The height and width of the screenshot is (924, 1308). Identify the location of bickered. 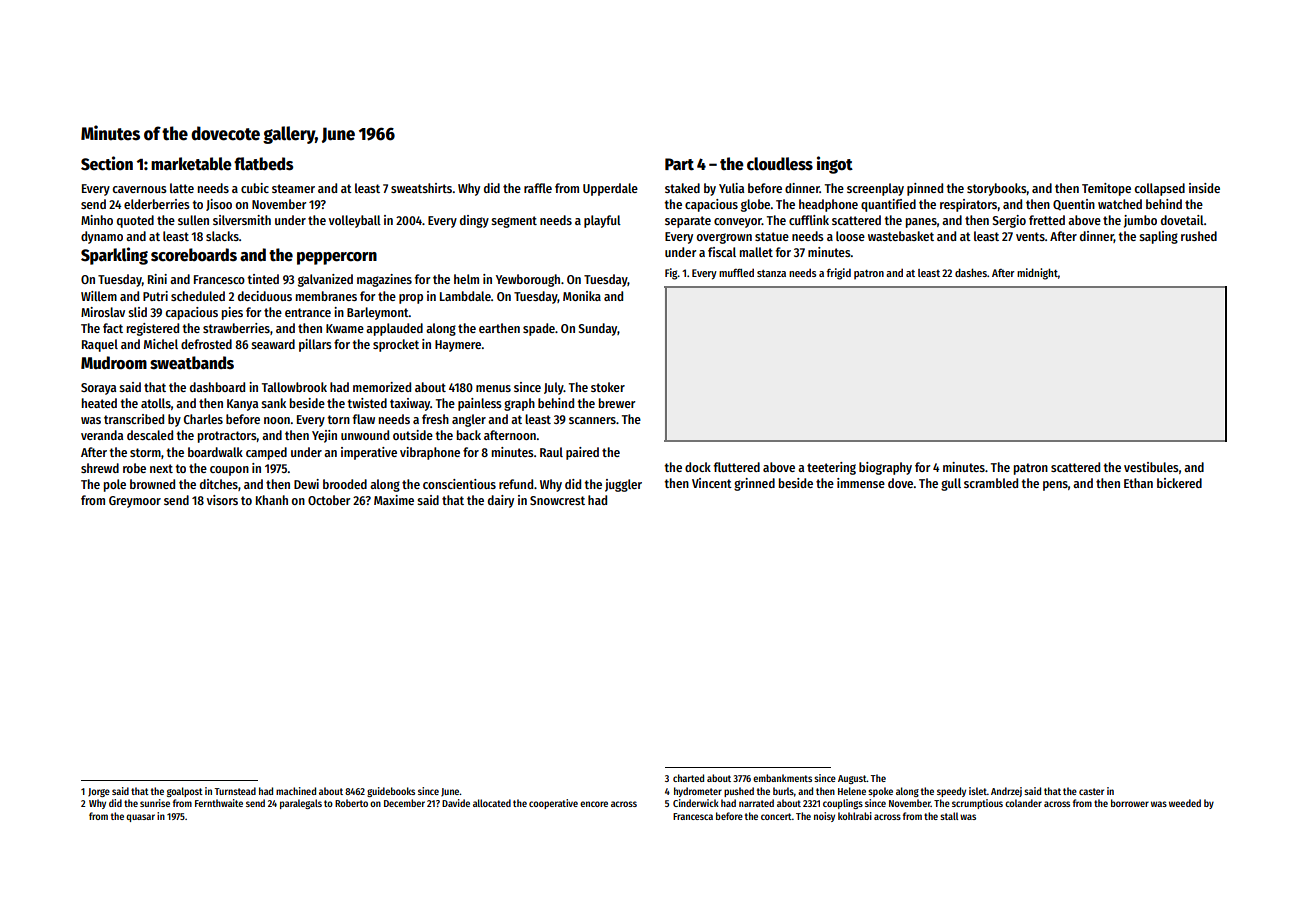
(1179, 483).
